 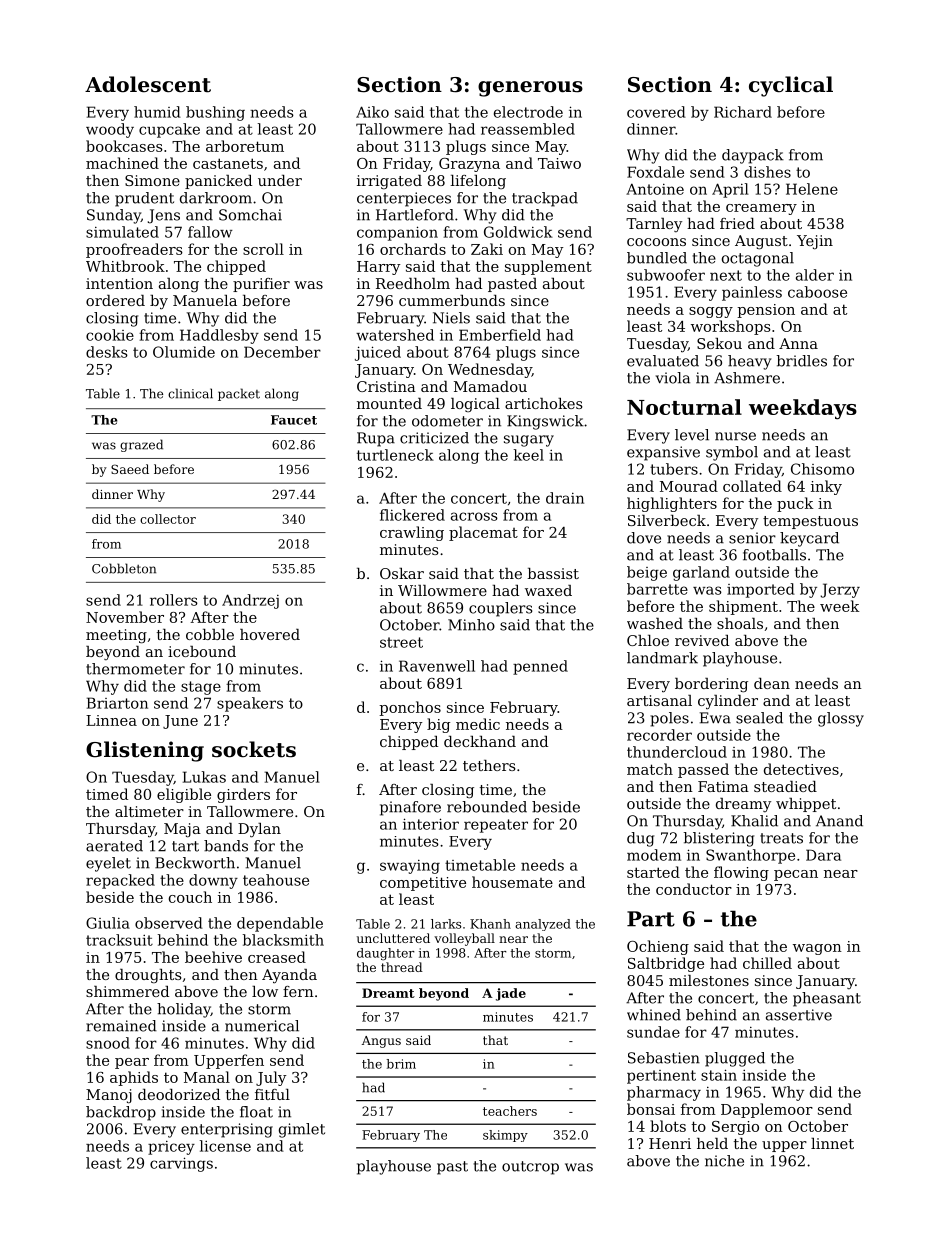 I want to click on cyclical, so click(x=791, y=86).
